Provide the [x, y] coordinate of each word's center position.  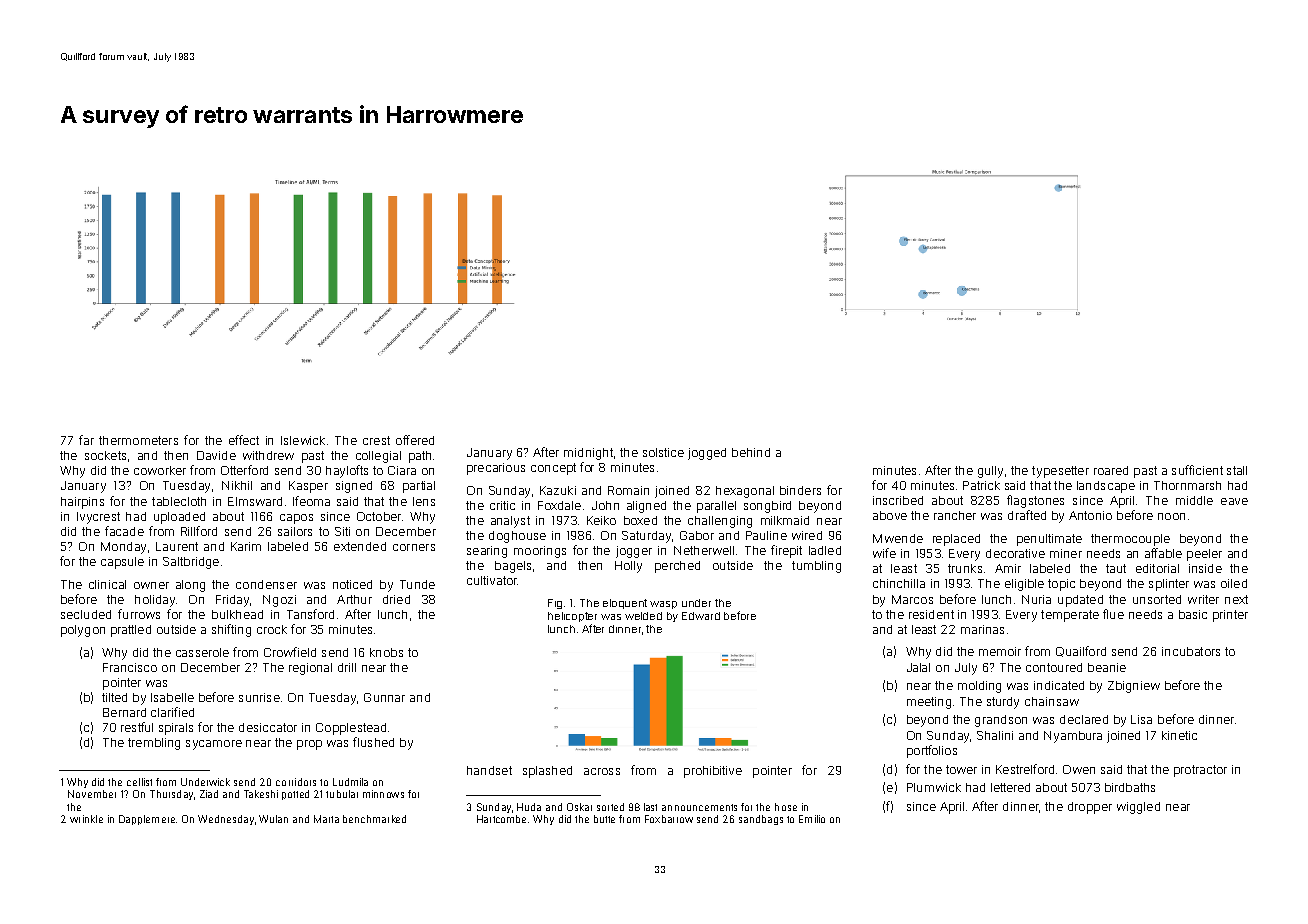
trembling [154, 744]
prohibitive [713, 772]
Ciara [402, 470]
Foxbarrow [669, 819]
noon [1171, 516]
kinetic [1179, 735]
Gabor [697, 535]
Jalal [918, 667]
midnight [588, 454]
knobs [386, 652]
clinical [107, 584]
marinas [982, 629]
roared [1111, 470]
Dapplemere [147, 820]
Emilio [812, 819]
